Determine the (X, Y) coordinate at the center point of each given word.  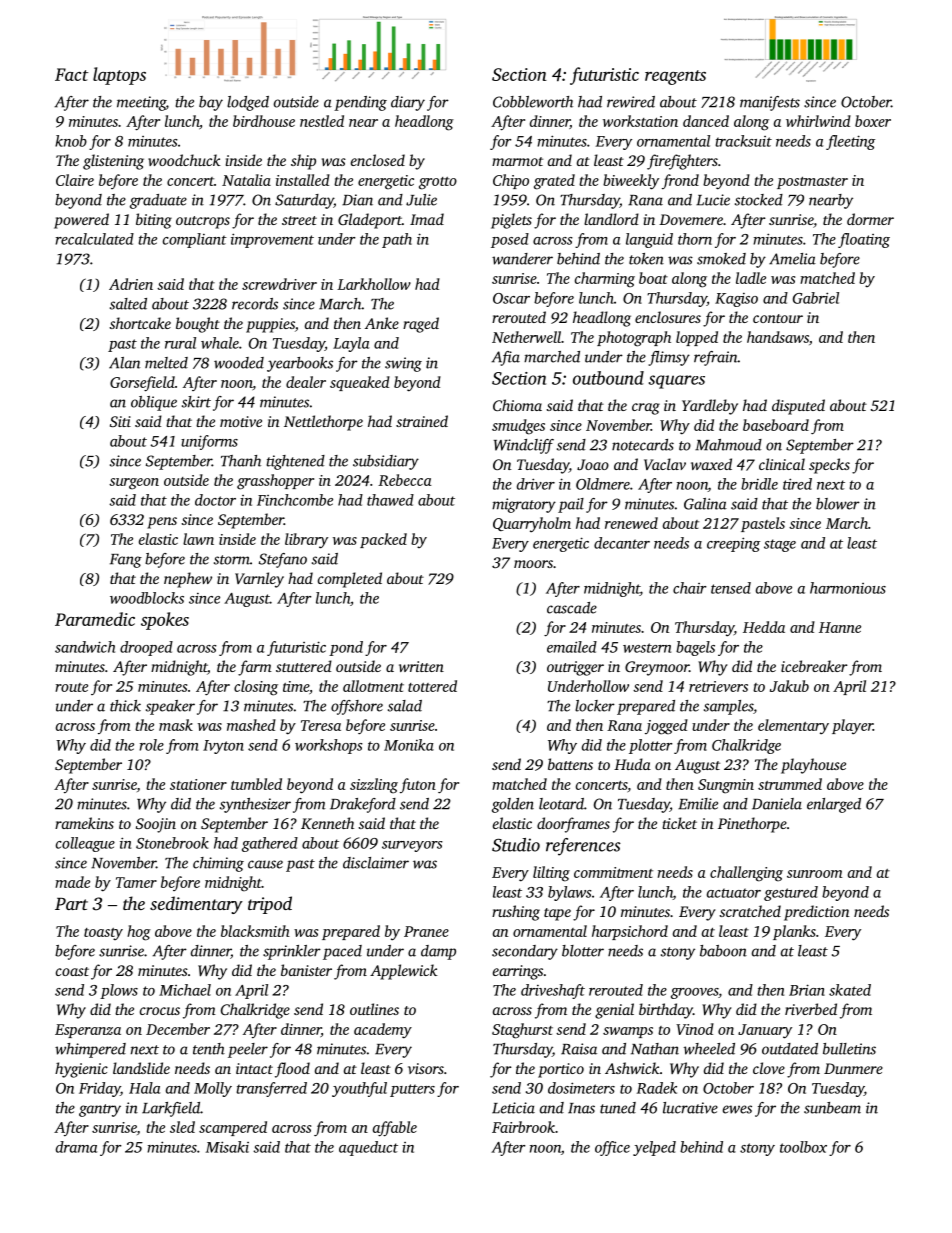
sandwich (85, 647)
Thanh (241, 461)
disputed (798, 407)
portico (561, 1070)
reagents (675, 77)
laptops (119, 76)
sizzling (374, 786)
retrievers (718, 686)
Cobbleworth (533, 102)
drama (76, 1147)
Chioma (517, 405)
